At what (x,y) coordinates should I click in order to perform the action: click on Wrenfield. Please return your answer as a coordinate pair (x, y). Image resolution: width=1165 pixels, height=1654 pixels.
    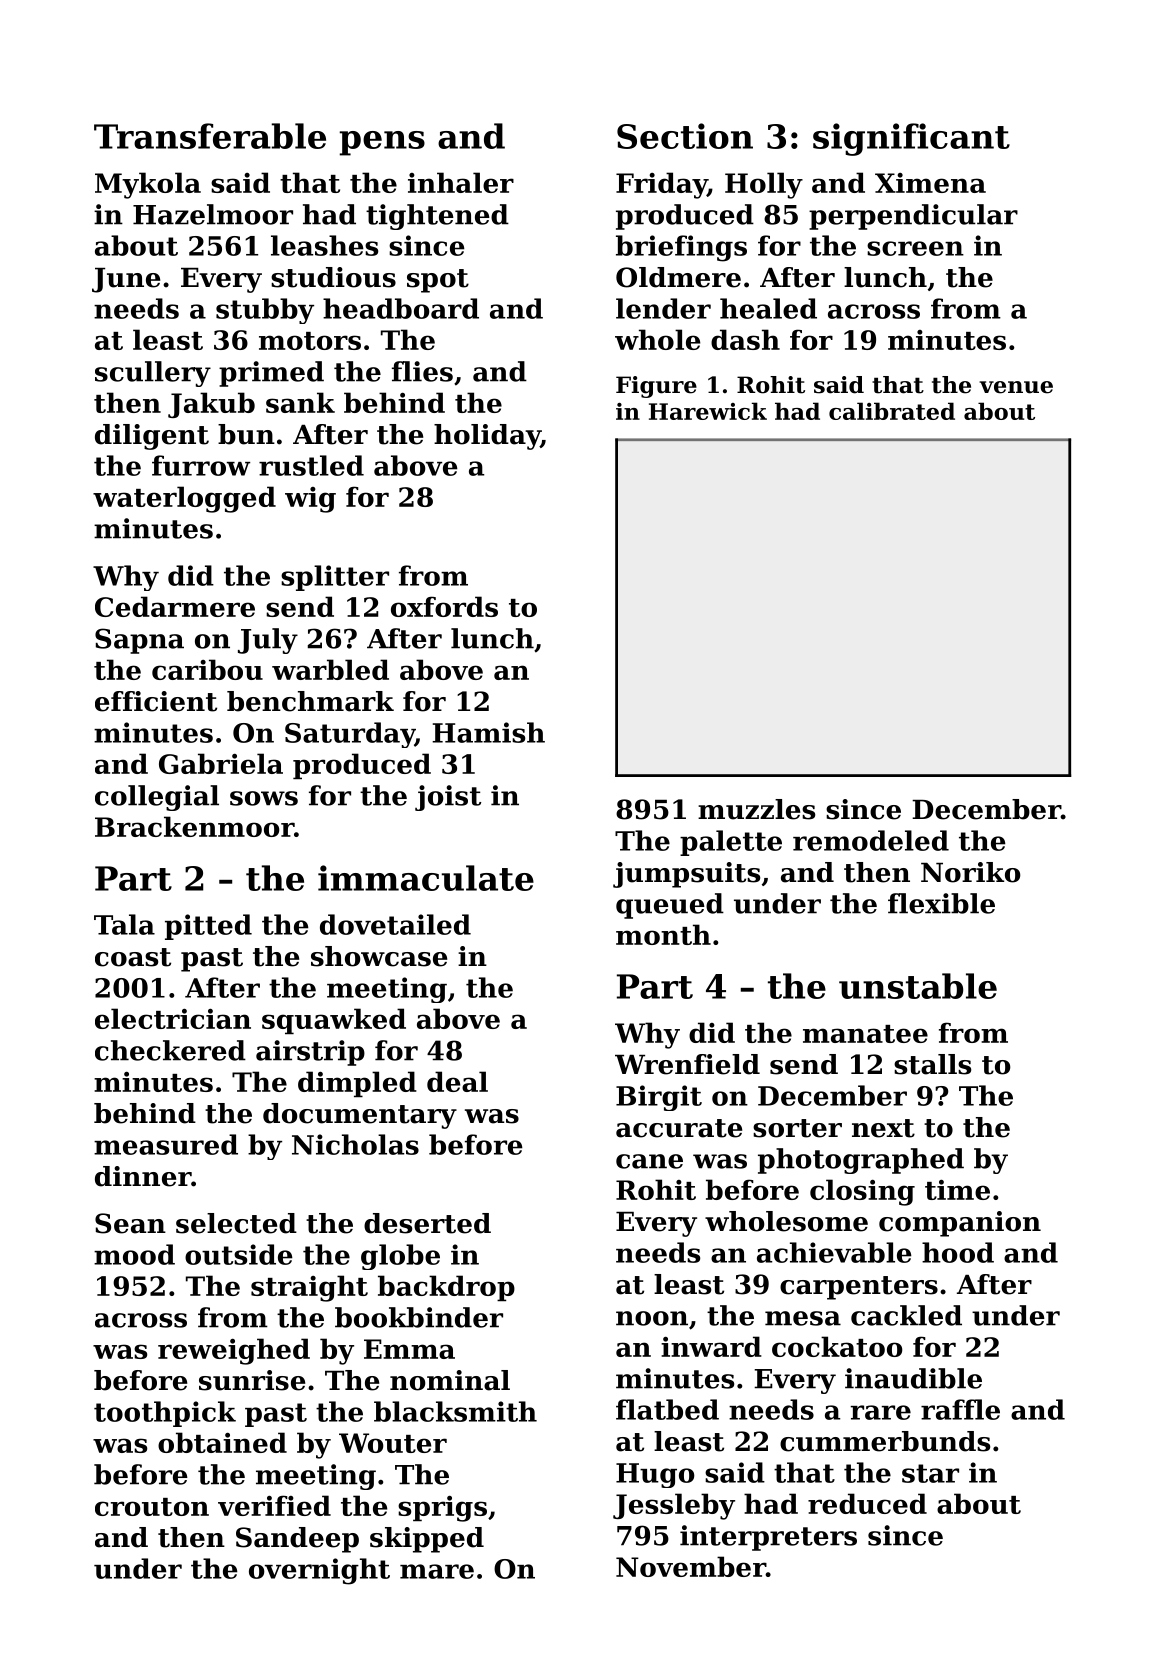
    Looking at the image, I should click on (687, 1064).
